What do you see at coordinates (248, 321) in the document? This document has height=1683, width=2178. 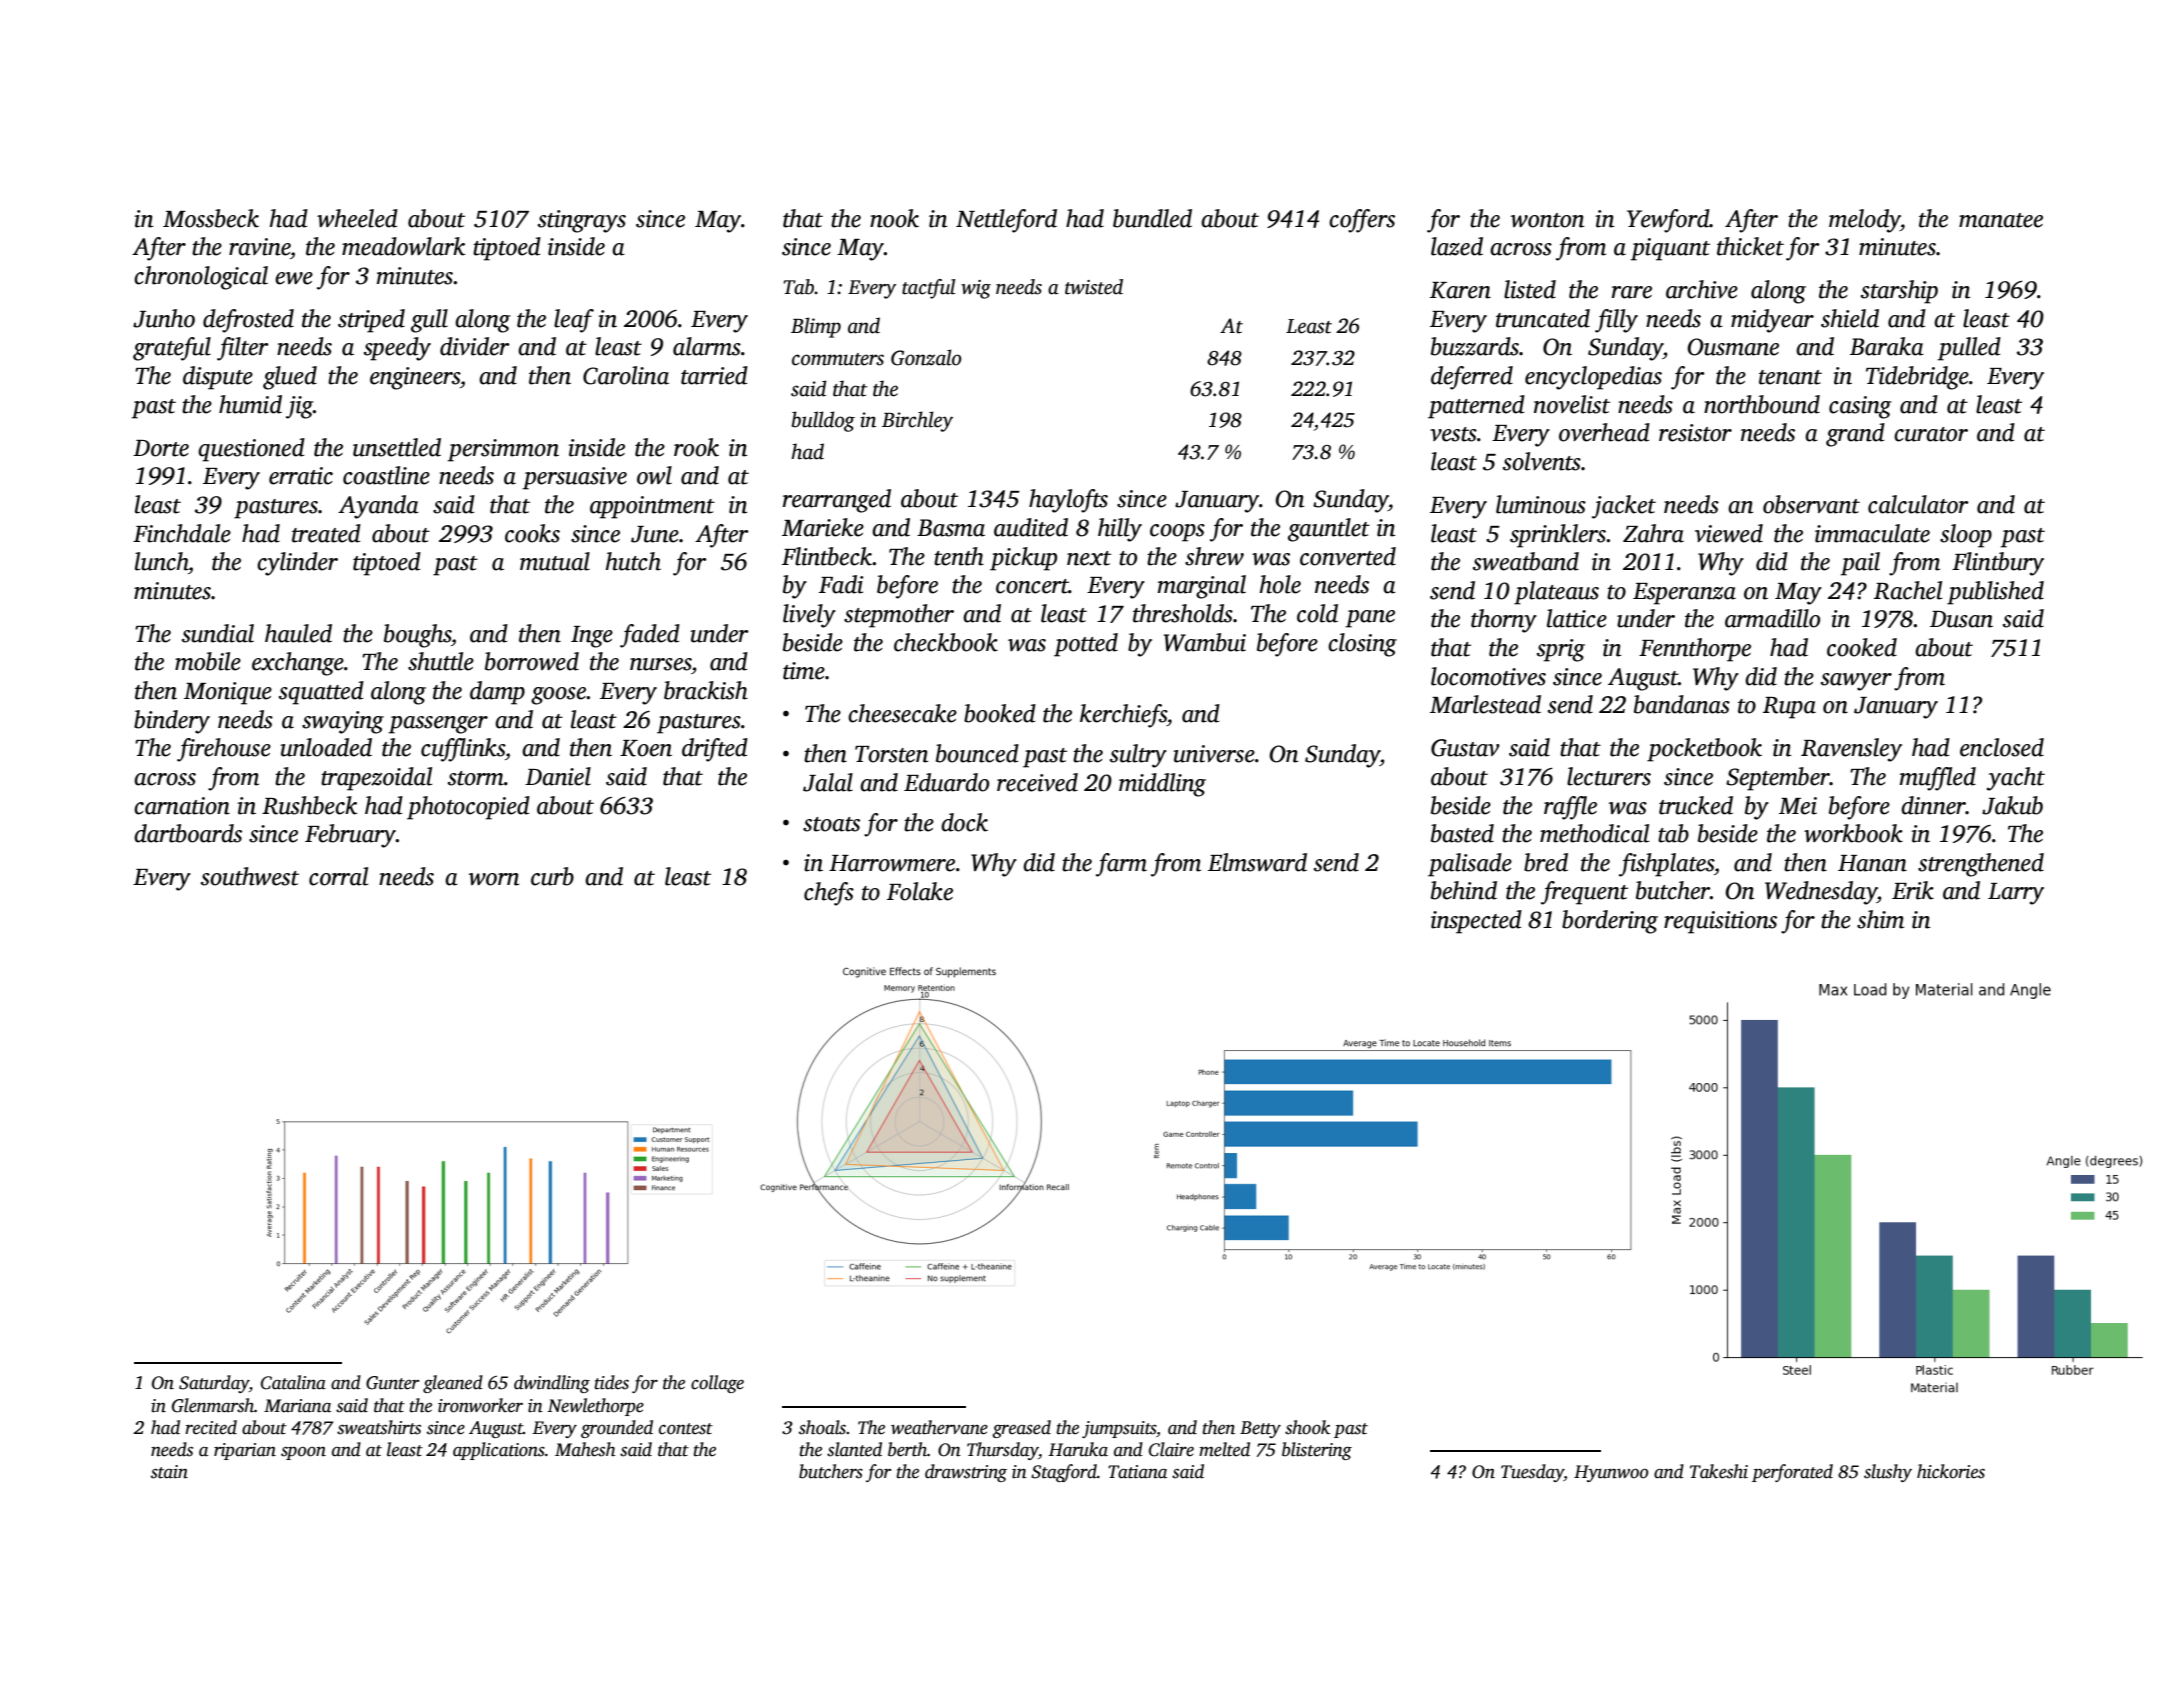 I see `defrosted` at bounding box center [248, 321].
